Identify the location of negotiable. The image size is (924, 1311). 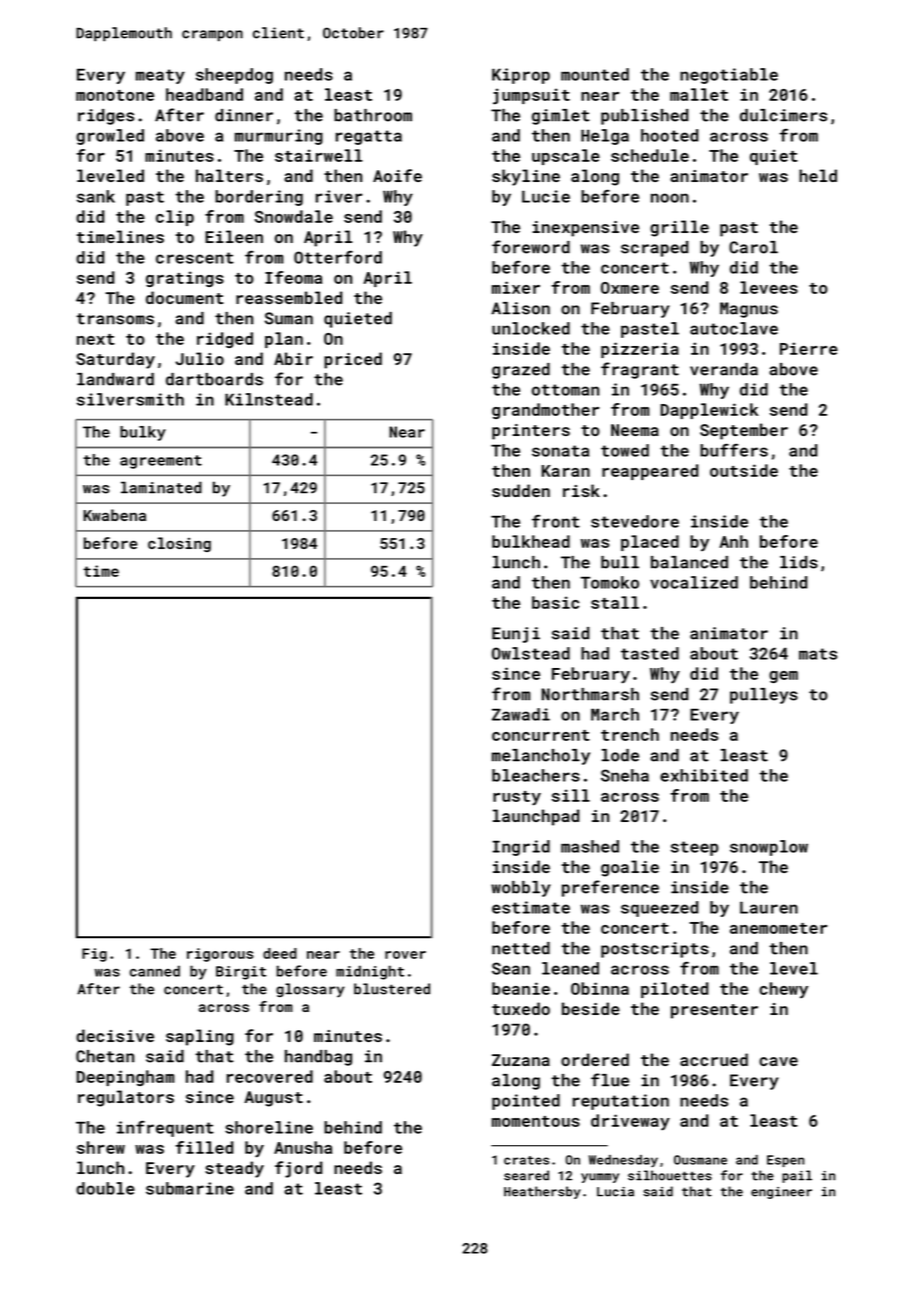
(729, 76).
